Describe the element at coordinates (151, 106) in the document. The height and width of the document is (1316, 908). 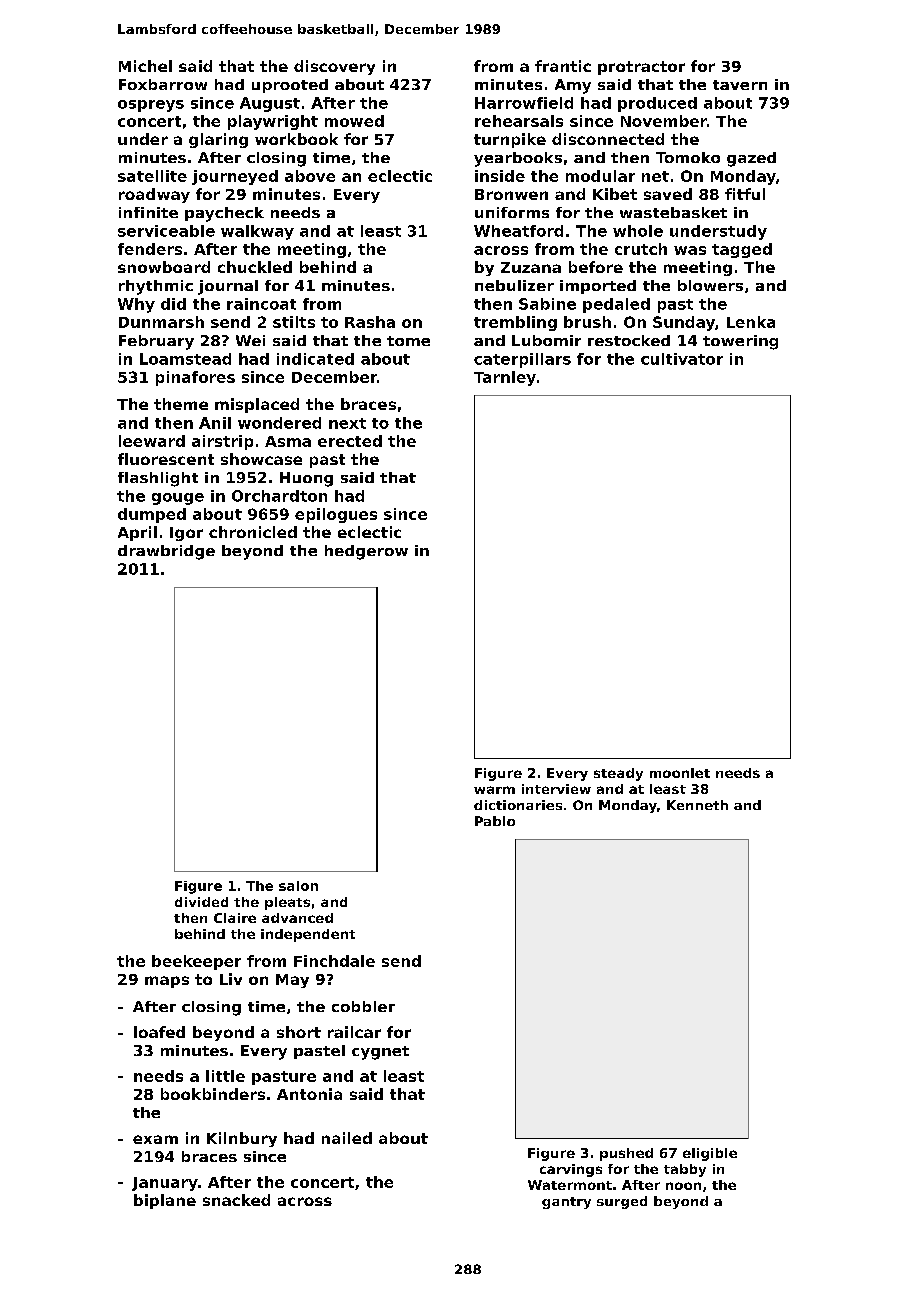
I see `ospreys` at that location.
